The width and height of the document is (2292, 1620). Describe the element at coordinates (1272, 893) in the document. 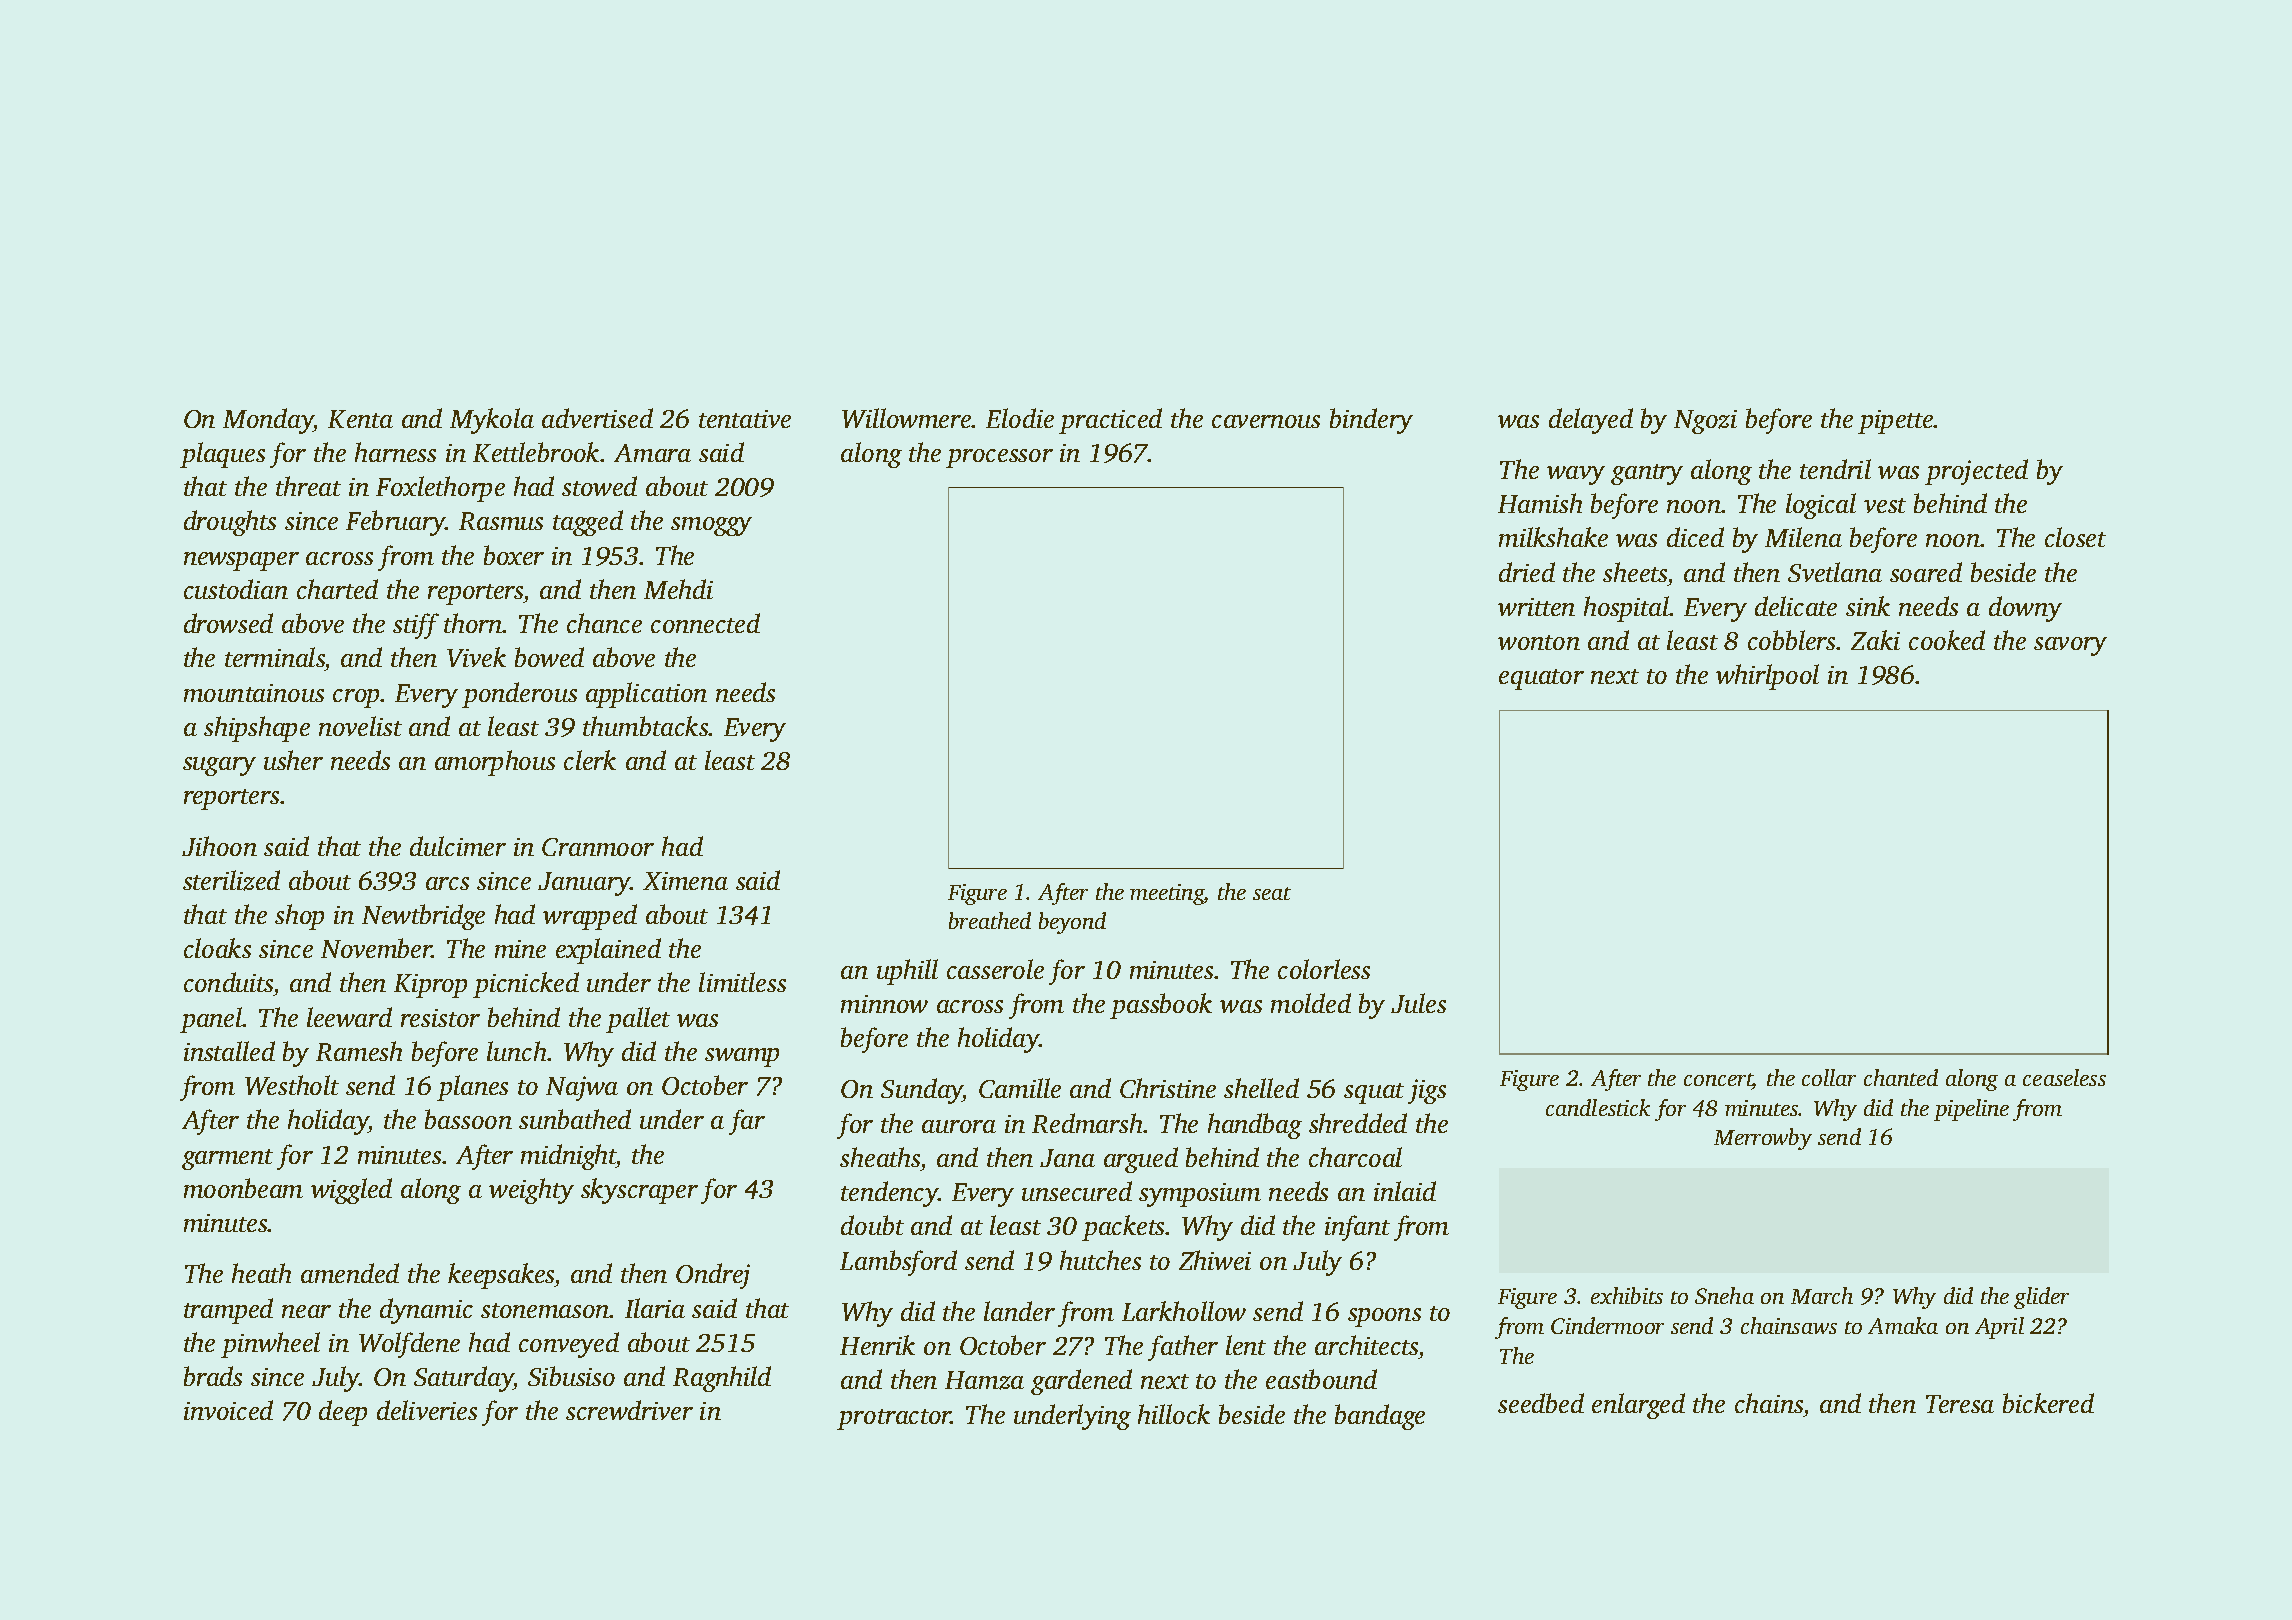

I see `seat` at that location.
